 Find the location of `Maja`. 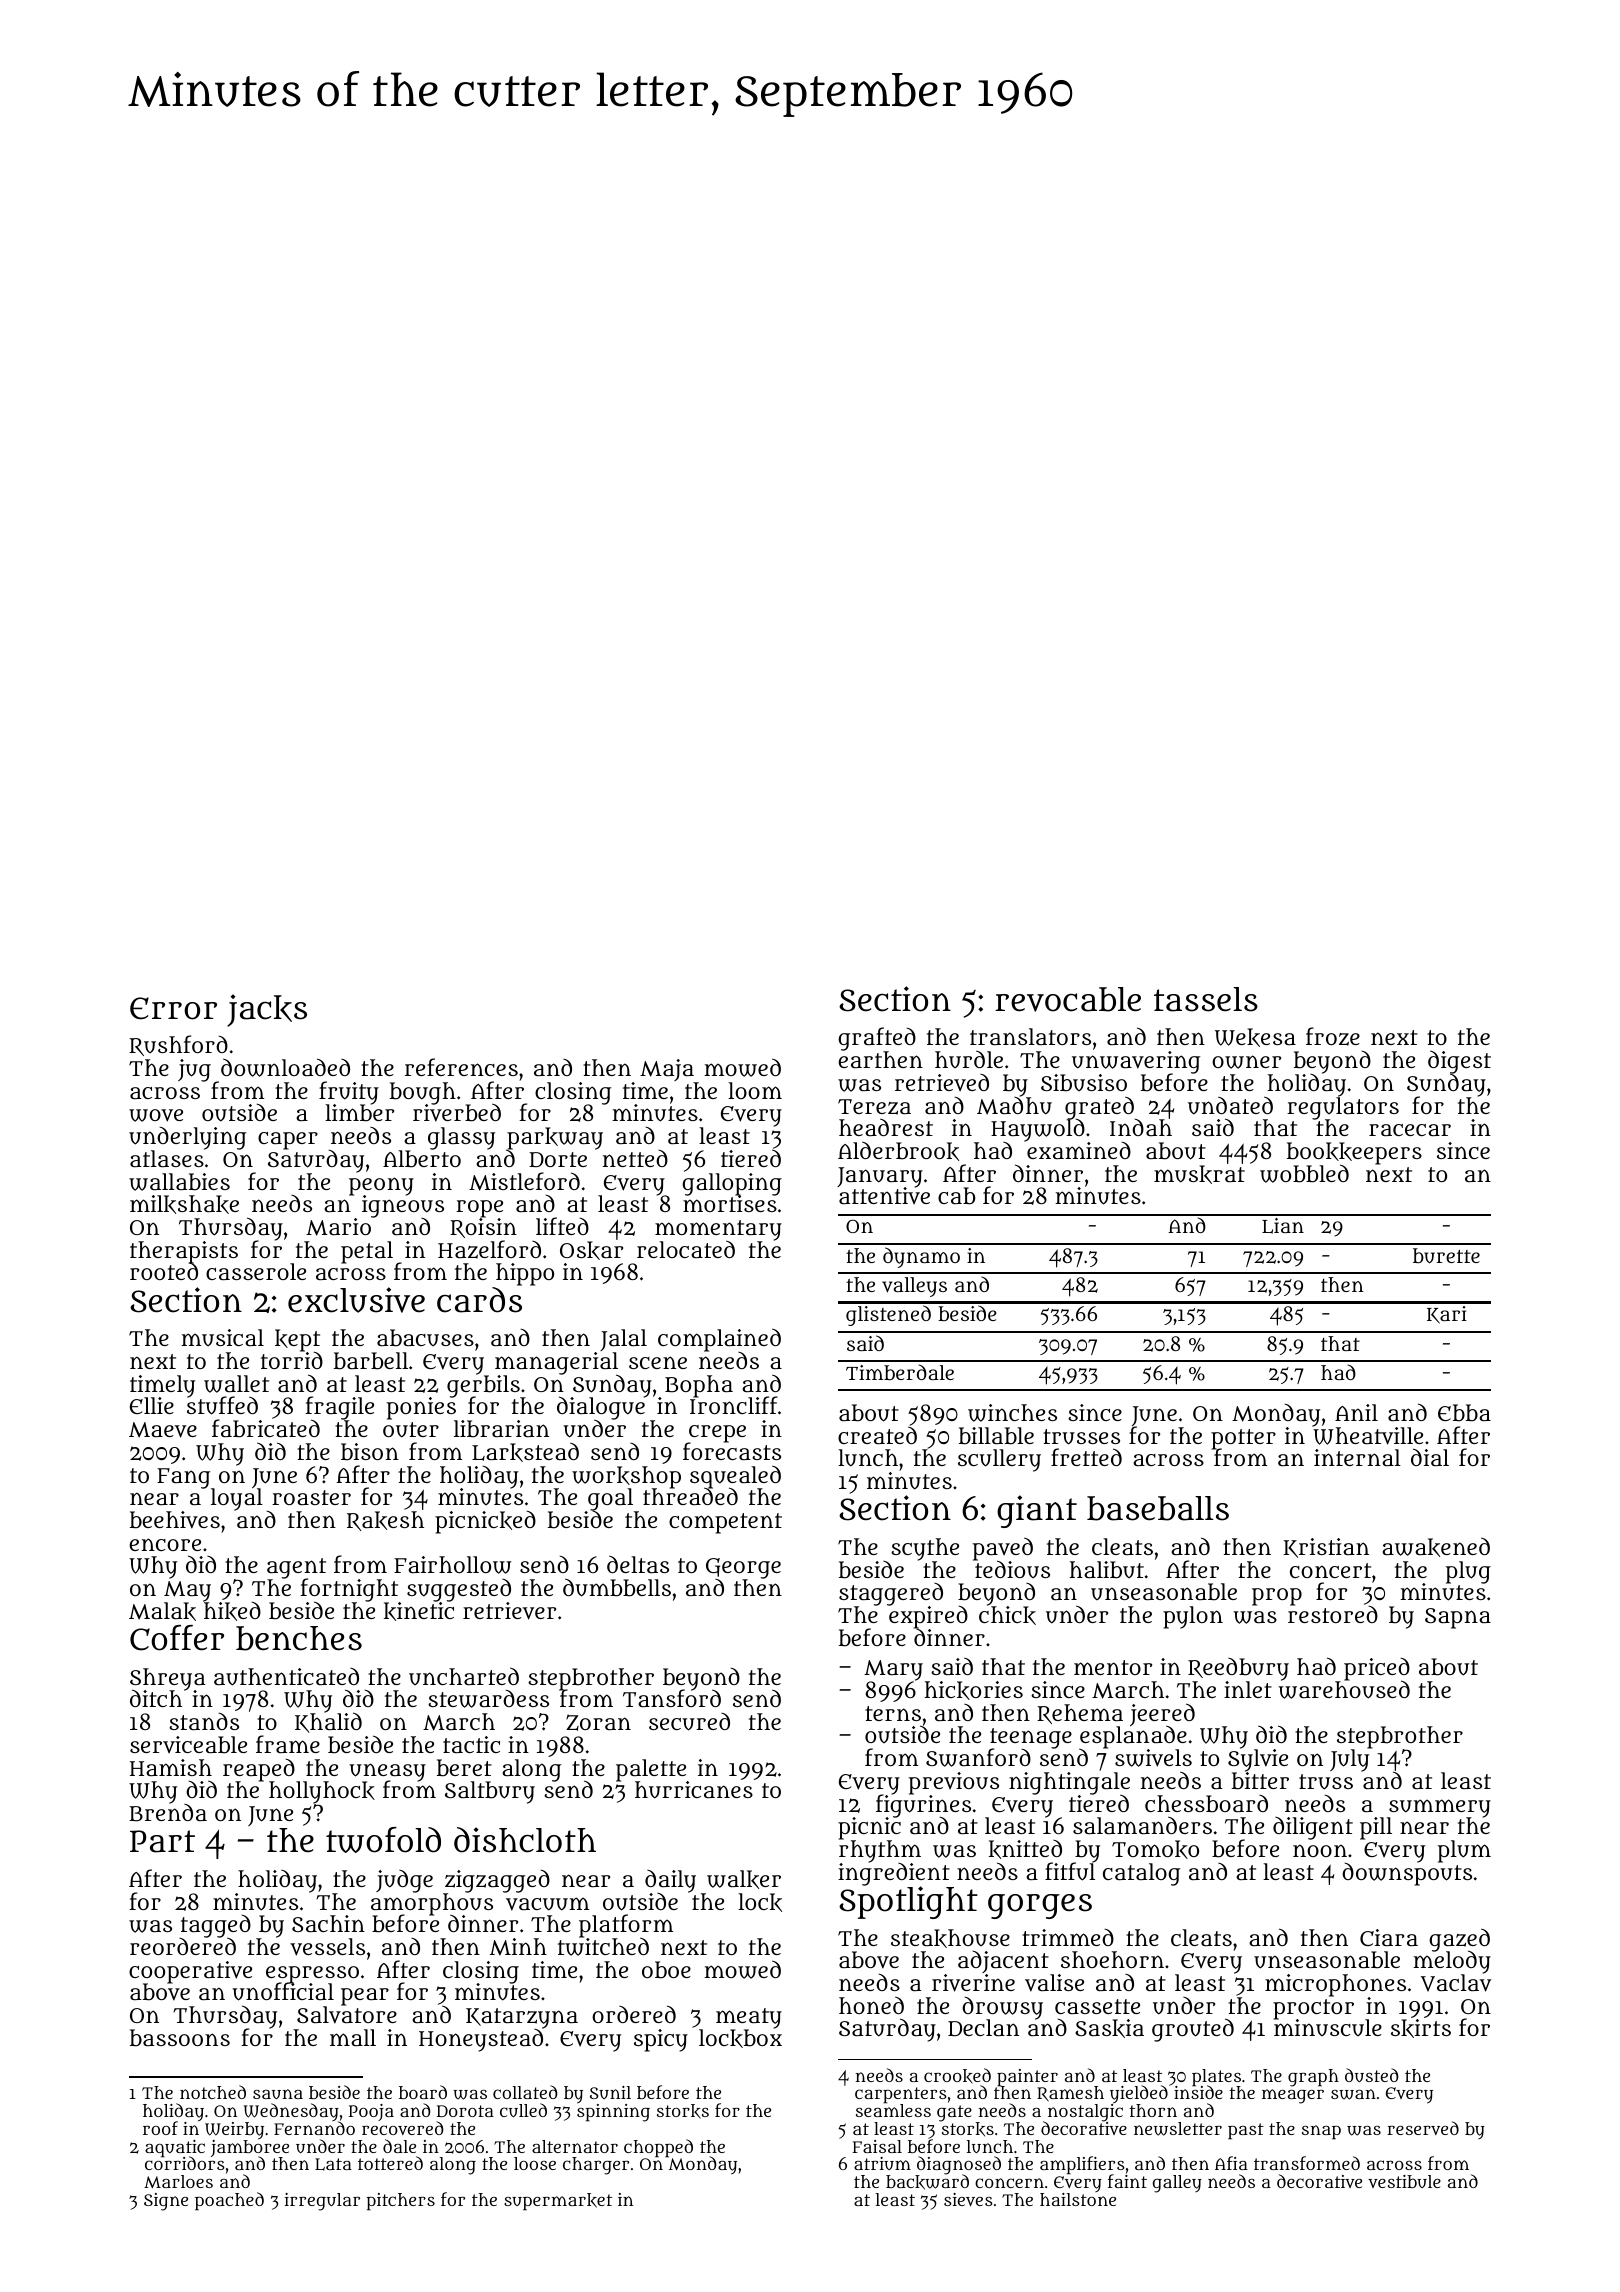

Maja is located at coordinates (667, 1070).
